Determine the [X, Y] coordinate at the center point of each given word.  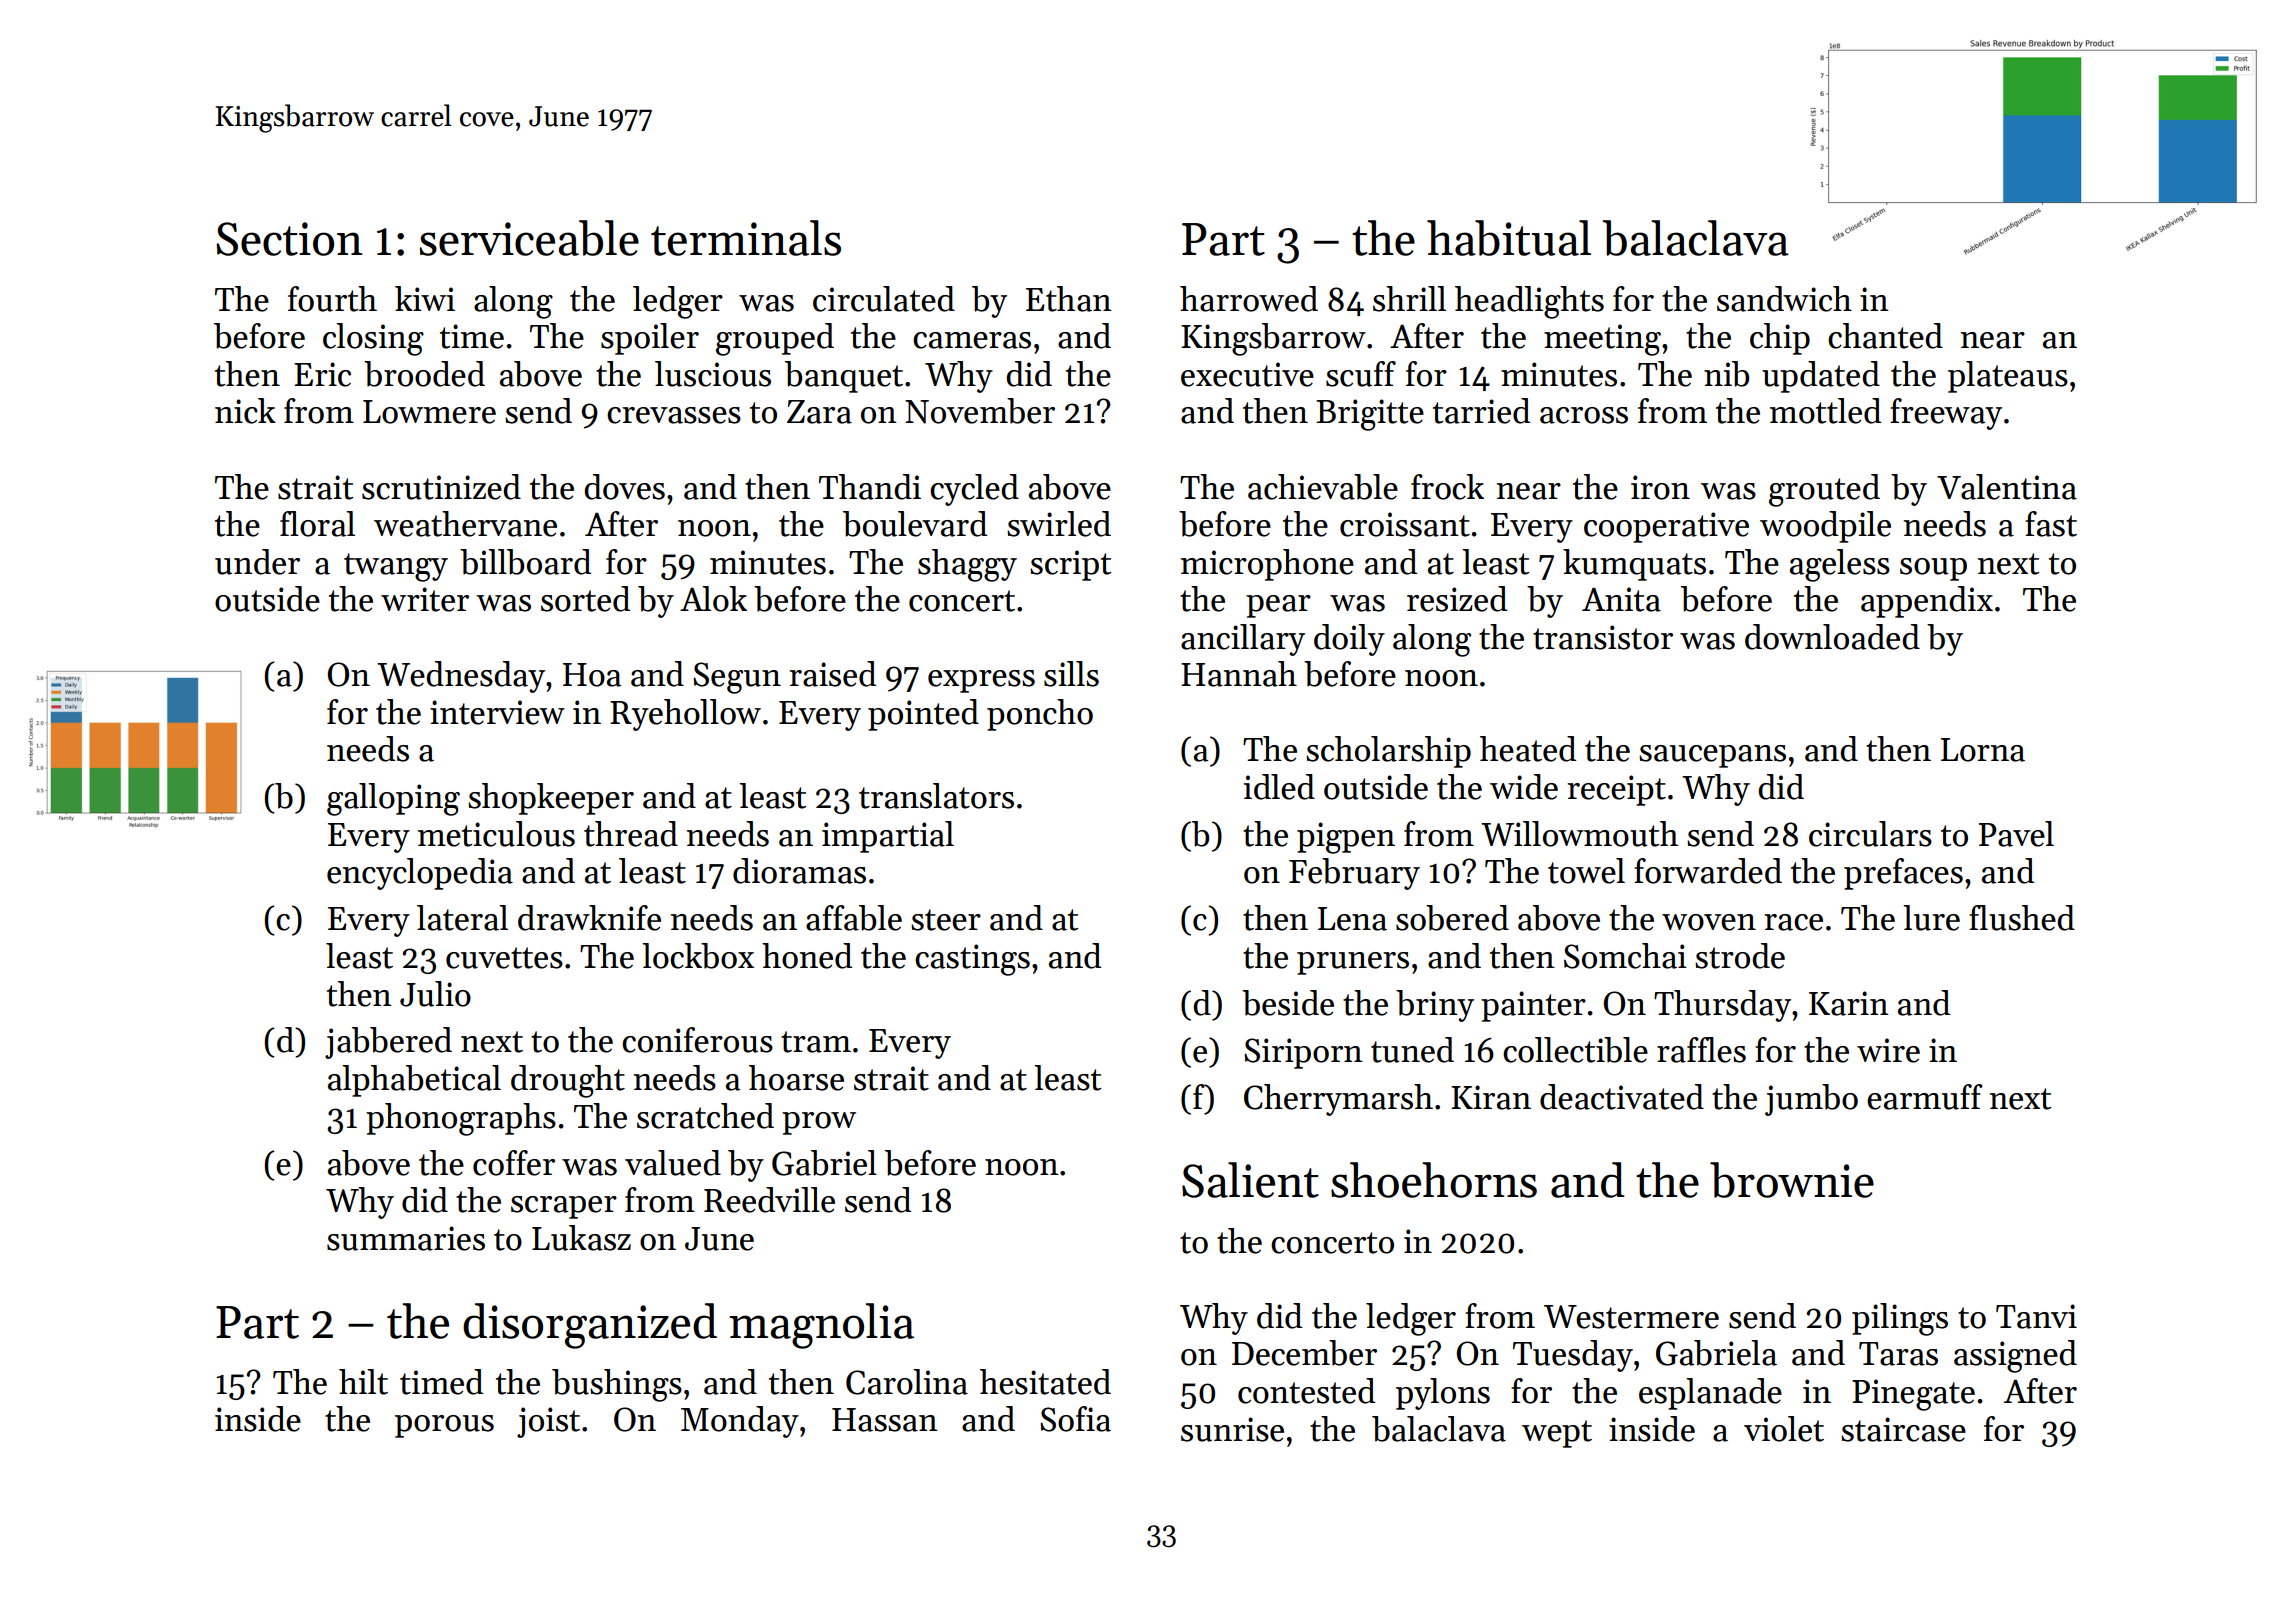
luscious [713, 374]
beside [1288, 1003]
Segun [737, 678]
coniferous [697, 1040]
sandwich [1784, 299]
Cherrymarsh [1338, 1100]
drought [568, 1081]
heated [1528, 749]
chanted [1885, 336]
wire [1888, 1050]
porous [444, 1426]
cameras [972, 340]
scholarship [1388, 752]
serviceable [529, 238]
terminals [746, 238]
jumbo [1811, 1100]
